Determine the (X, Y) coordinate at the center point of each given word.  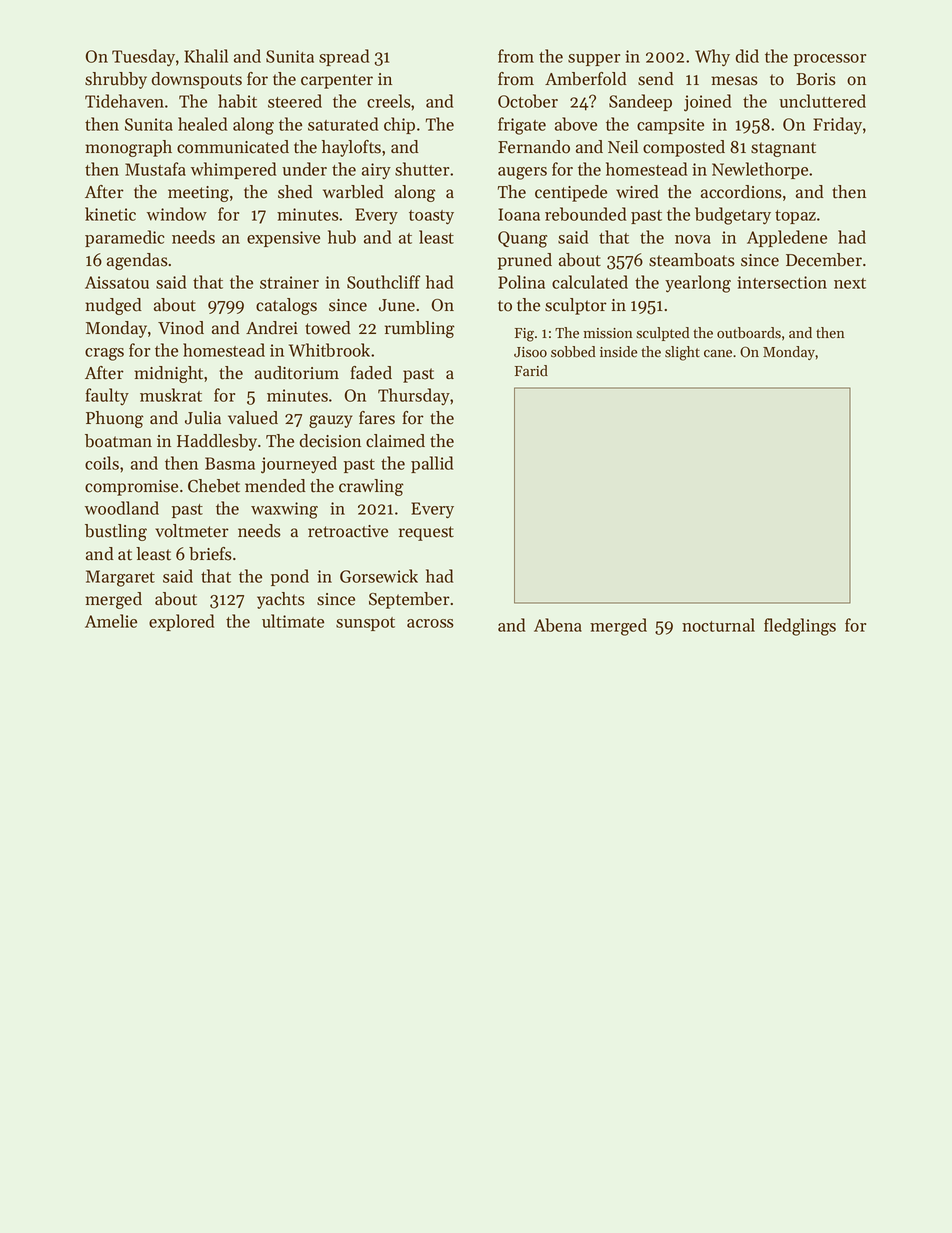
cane (718, 354)
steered (295, 101)
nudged (113, 306)
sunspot (365, 624)
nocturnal (718, 625)
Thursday (414, 396)
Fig (524, 335)
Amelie (111, 621)
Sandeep (640, 102)
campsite (670, 126)
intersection (782, 282)
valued (253, 418)
